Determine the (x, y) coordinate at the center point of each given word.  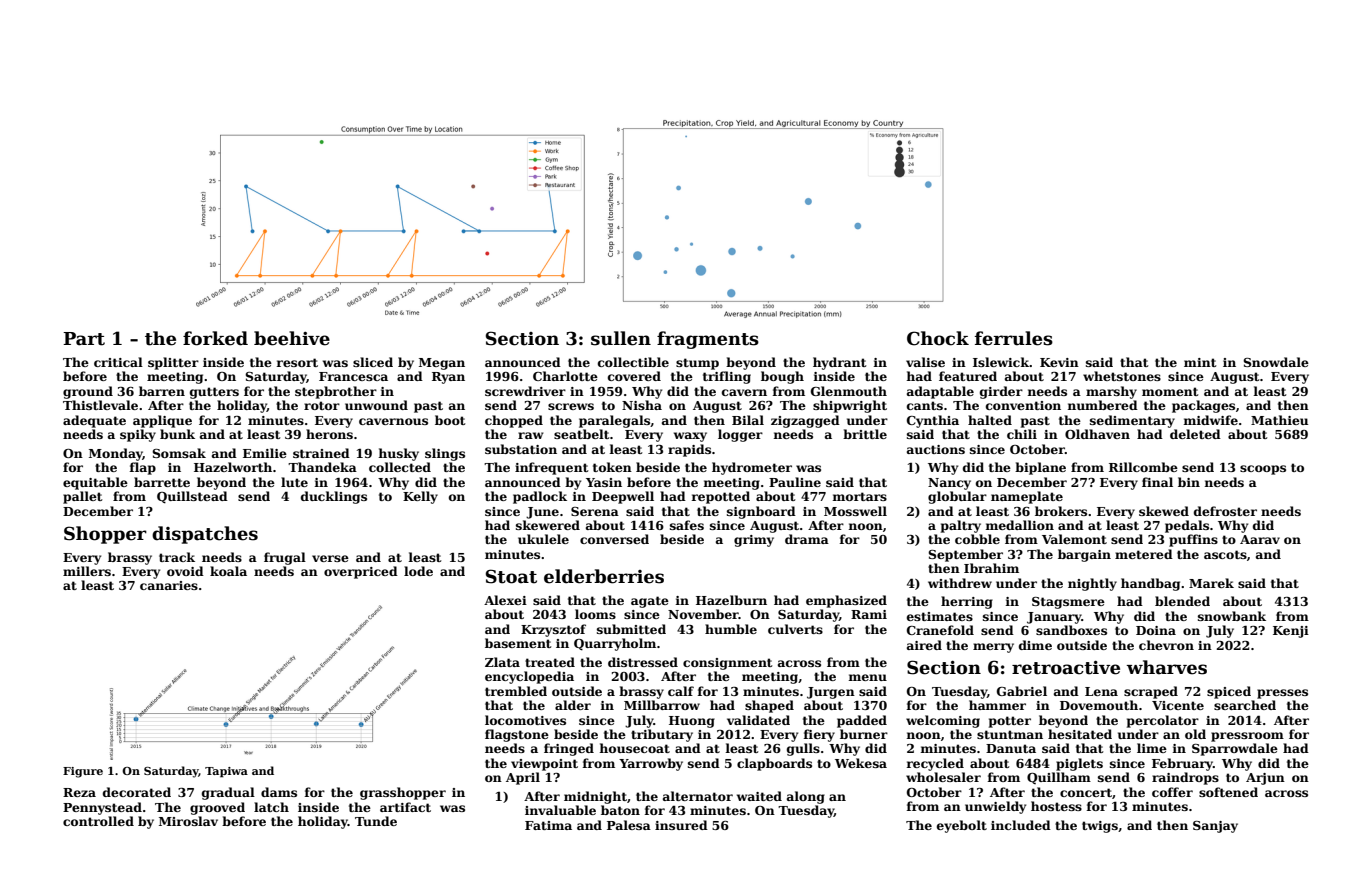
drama (807, 539)
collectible (633, 362)
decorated (137, 792)
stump (697, 364)
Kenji (1291, 632)
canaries (169, 585)
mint (1200, 362)
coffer (1172, 792)
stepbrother (336, 392)
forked (215, 338)
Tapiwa (226, 772)
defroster (1225, 511)
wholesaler (943, 777)
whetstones (1122, 376)
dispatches (205, 535)
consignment (727, 664)
